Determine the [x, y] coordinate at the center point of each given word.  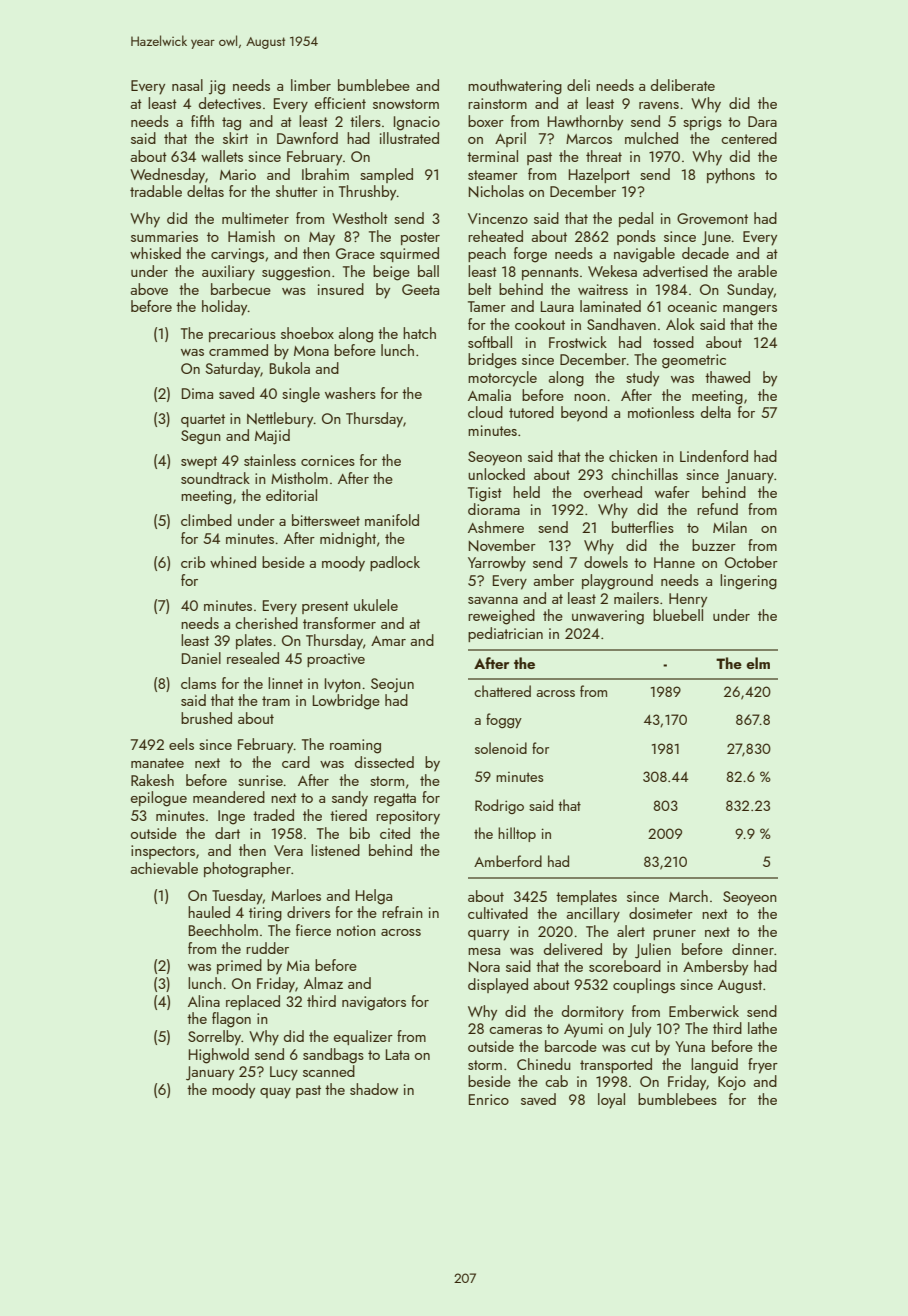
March [688, 896]
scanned [329, 1071]
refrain [402, 912]
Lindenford [714, 456]
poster [420, 238]
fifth [202, 121]
